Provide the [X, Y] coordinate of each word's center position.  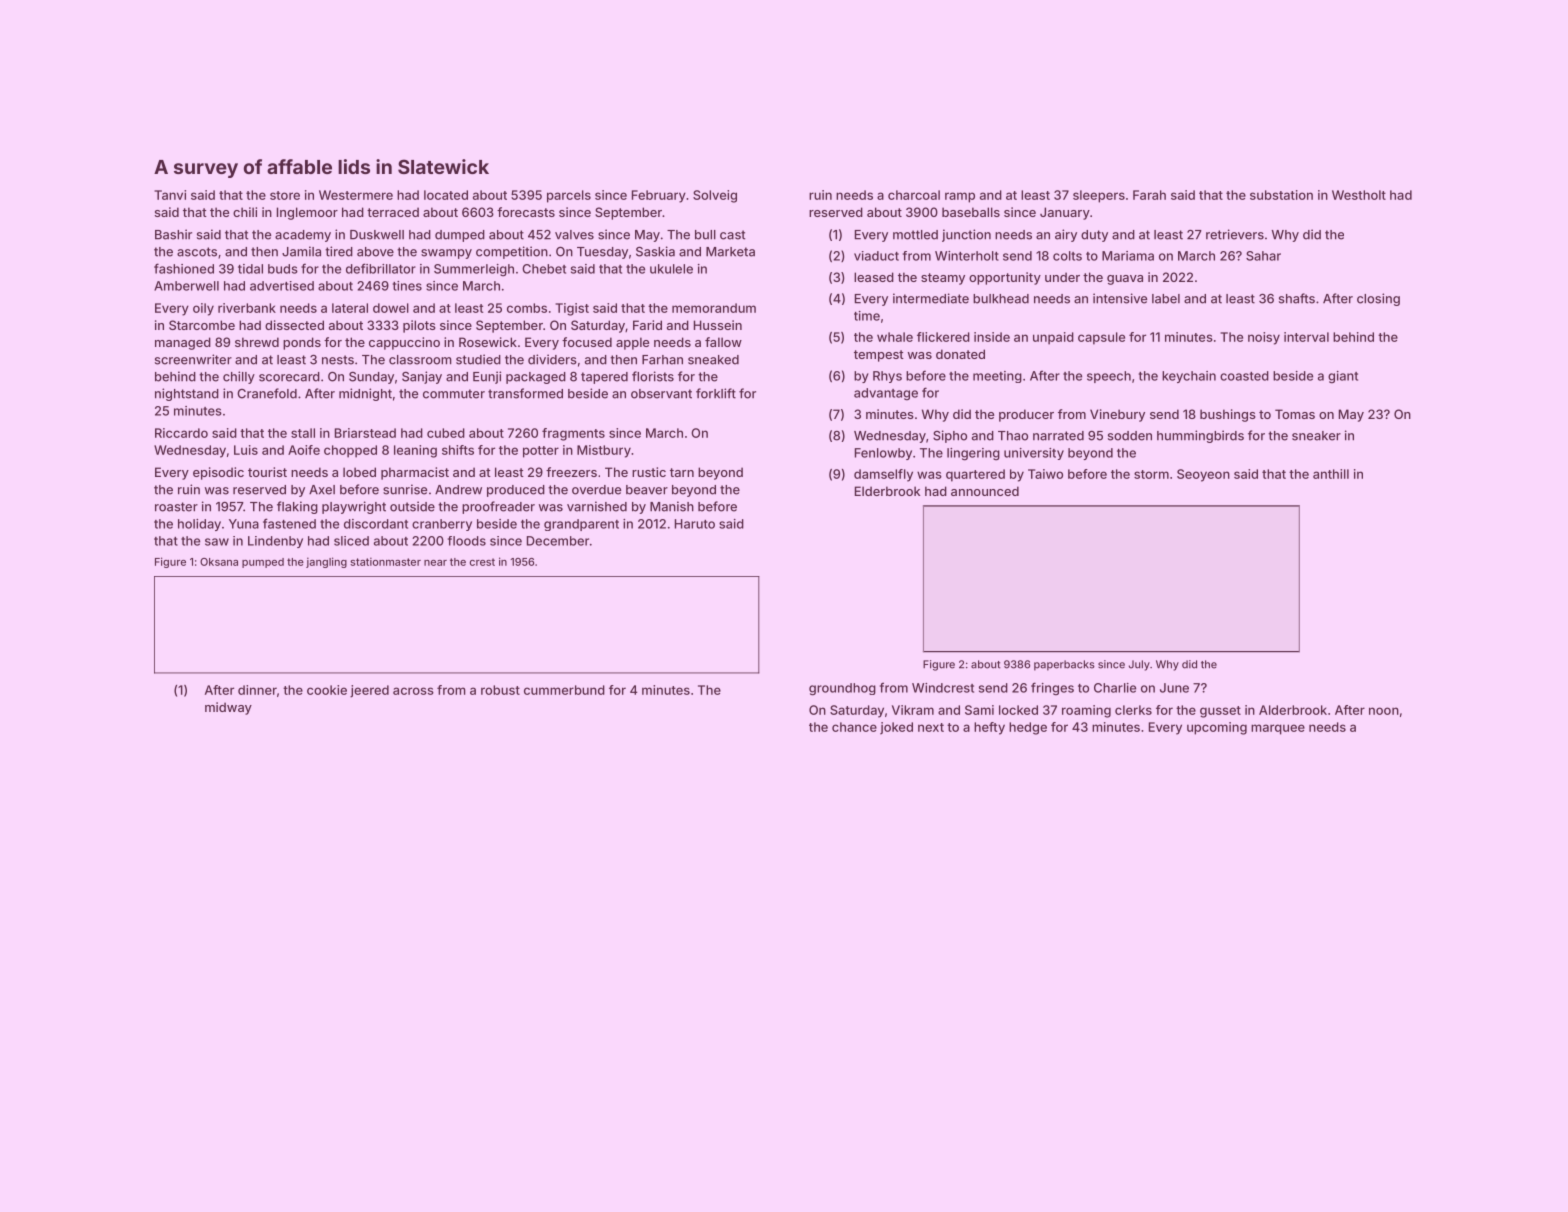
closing [1378, 299]
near [435, 563]
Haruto [695, 524]
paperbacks [1064, 665]
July [1139, 665]
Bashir [173, 234]
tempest [879, 356]
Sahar [1263, 256]
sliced [351, 541]
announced [985, 491]
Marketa [730, 252]
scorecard [289, 377]
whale [895, 337]
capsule [1101, 338]
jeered [369, 691]
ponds [302, 343]
